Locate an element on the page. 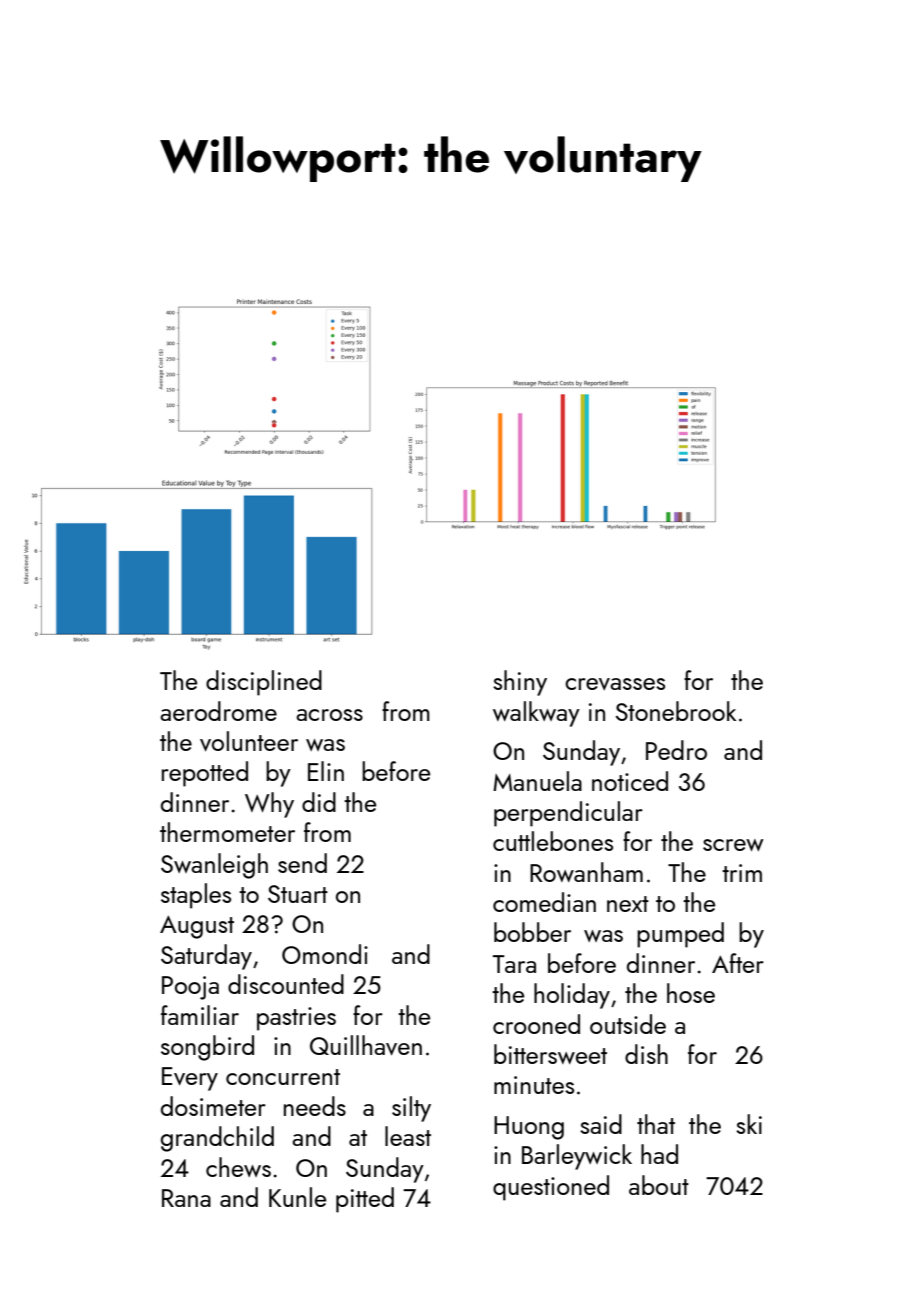 The width and height of the document is (924, 1311). concurrent is located at coordinates (283, 1077).
